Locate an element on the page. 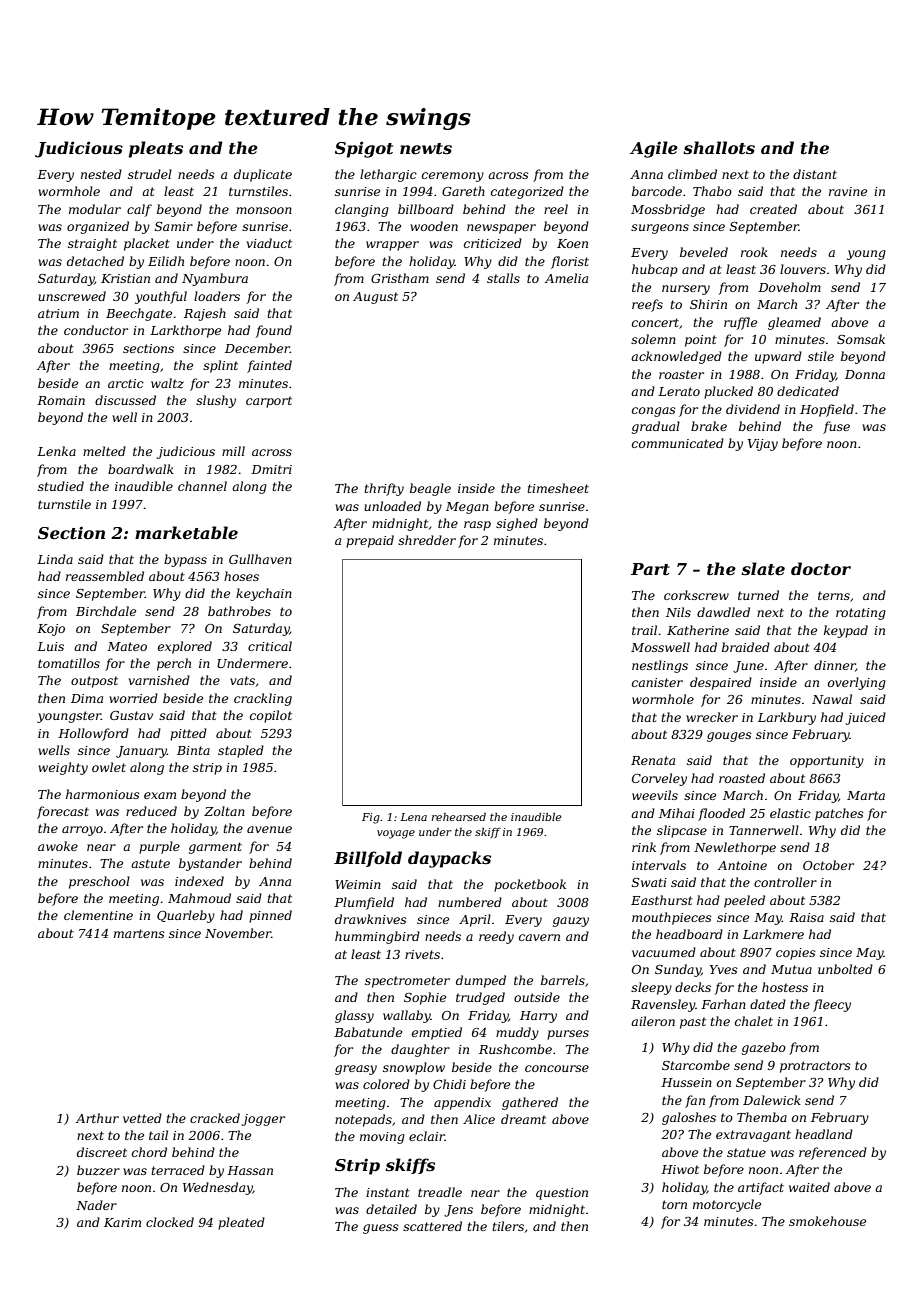 This document has width=924, height=1308. buzzer is located at coordinates (98, 1170).
